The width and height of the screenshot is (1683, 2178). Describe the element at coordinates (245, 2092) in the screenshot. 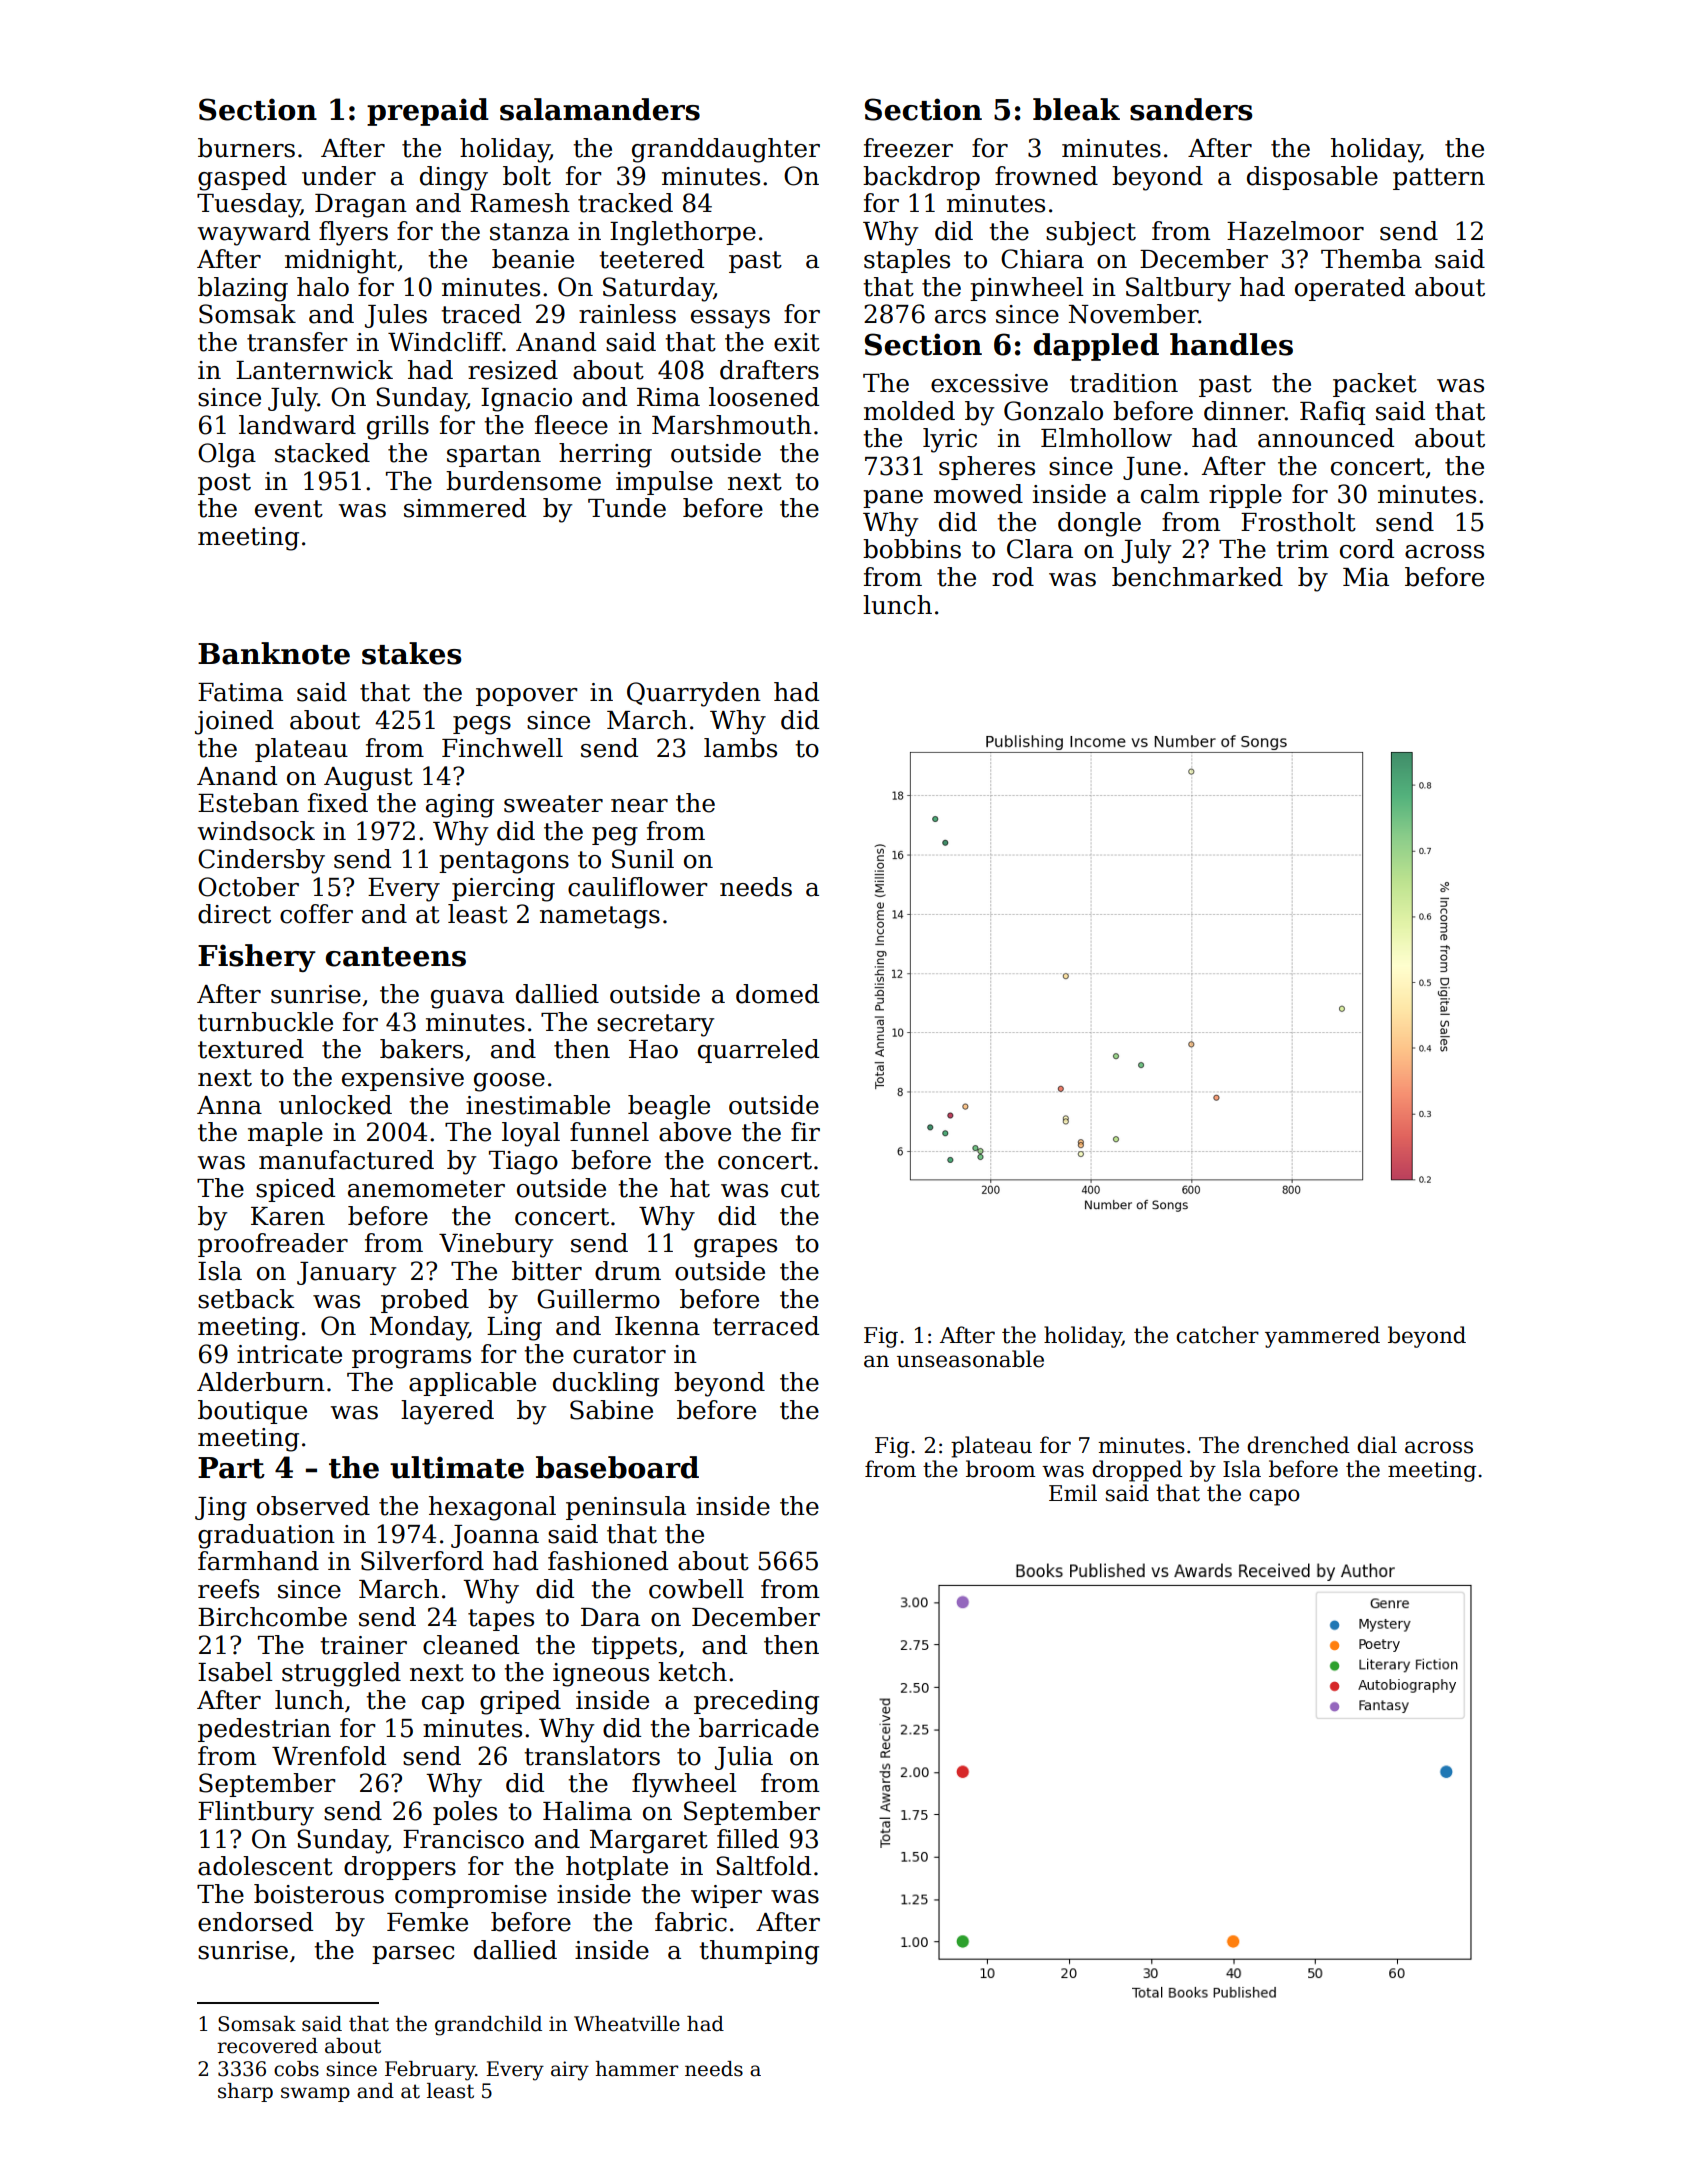

I see `sharp` at that location.
